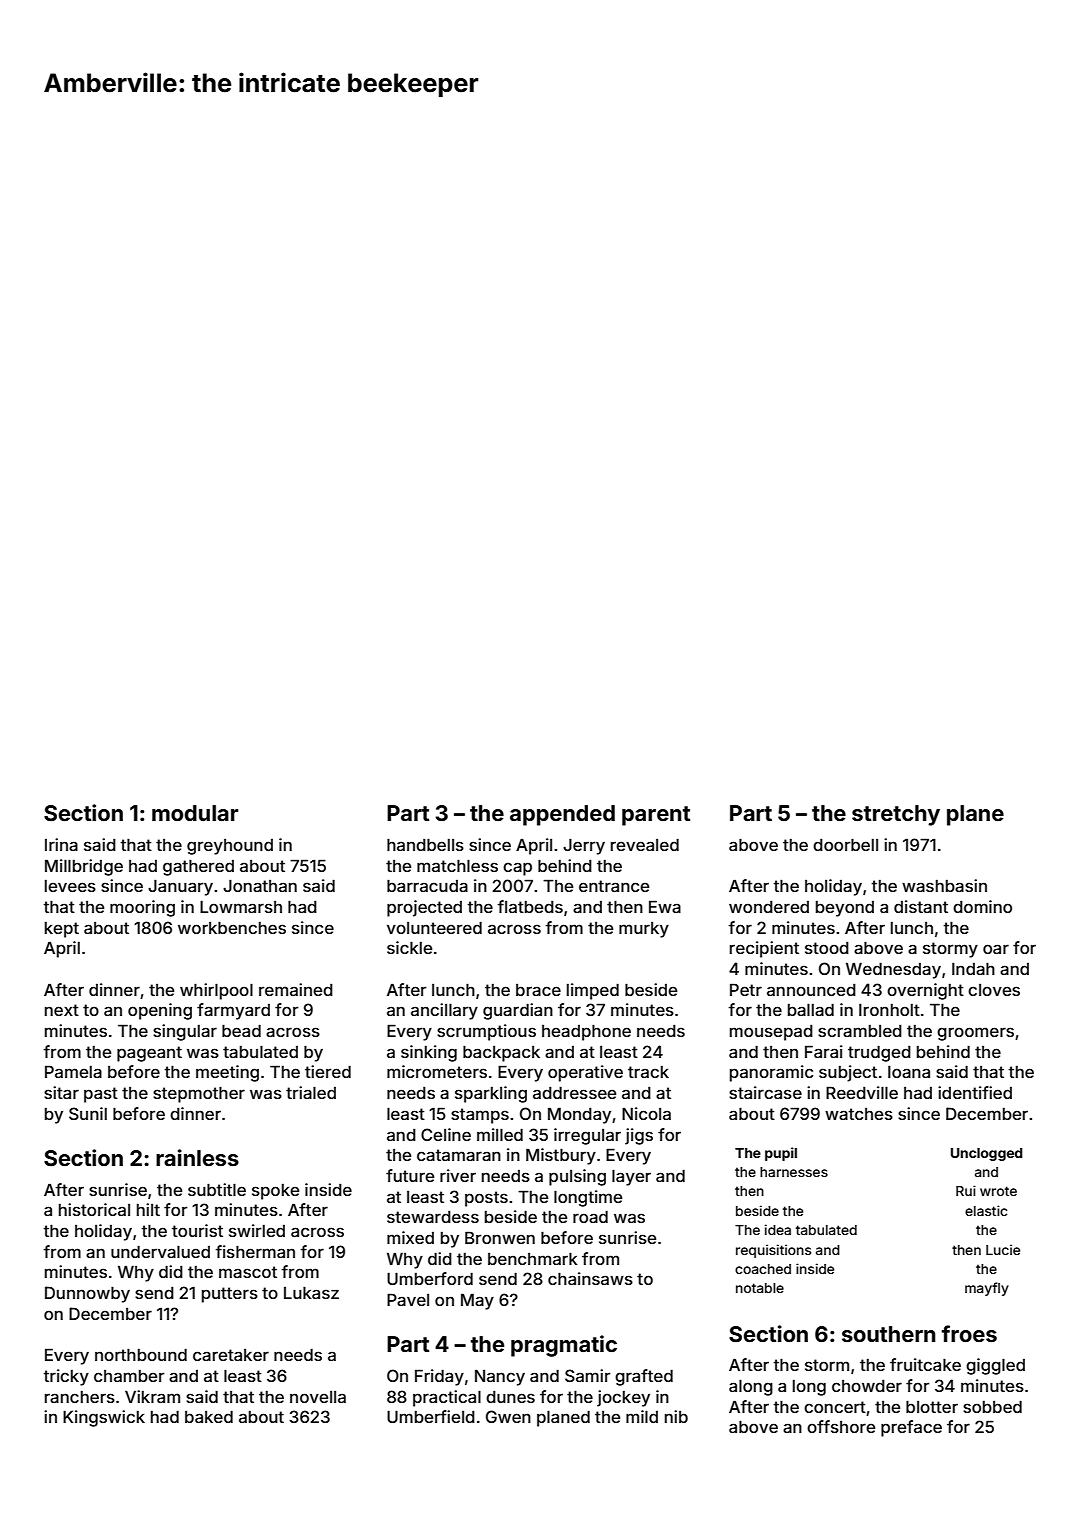 The width and height of the screenshot is (1083, 1531). I want to click on mild, so click(642, 1416).
